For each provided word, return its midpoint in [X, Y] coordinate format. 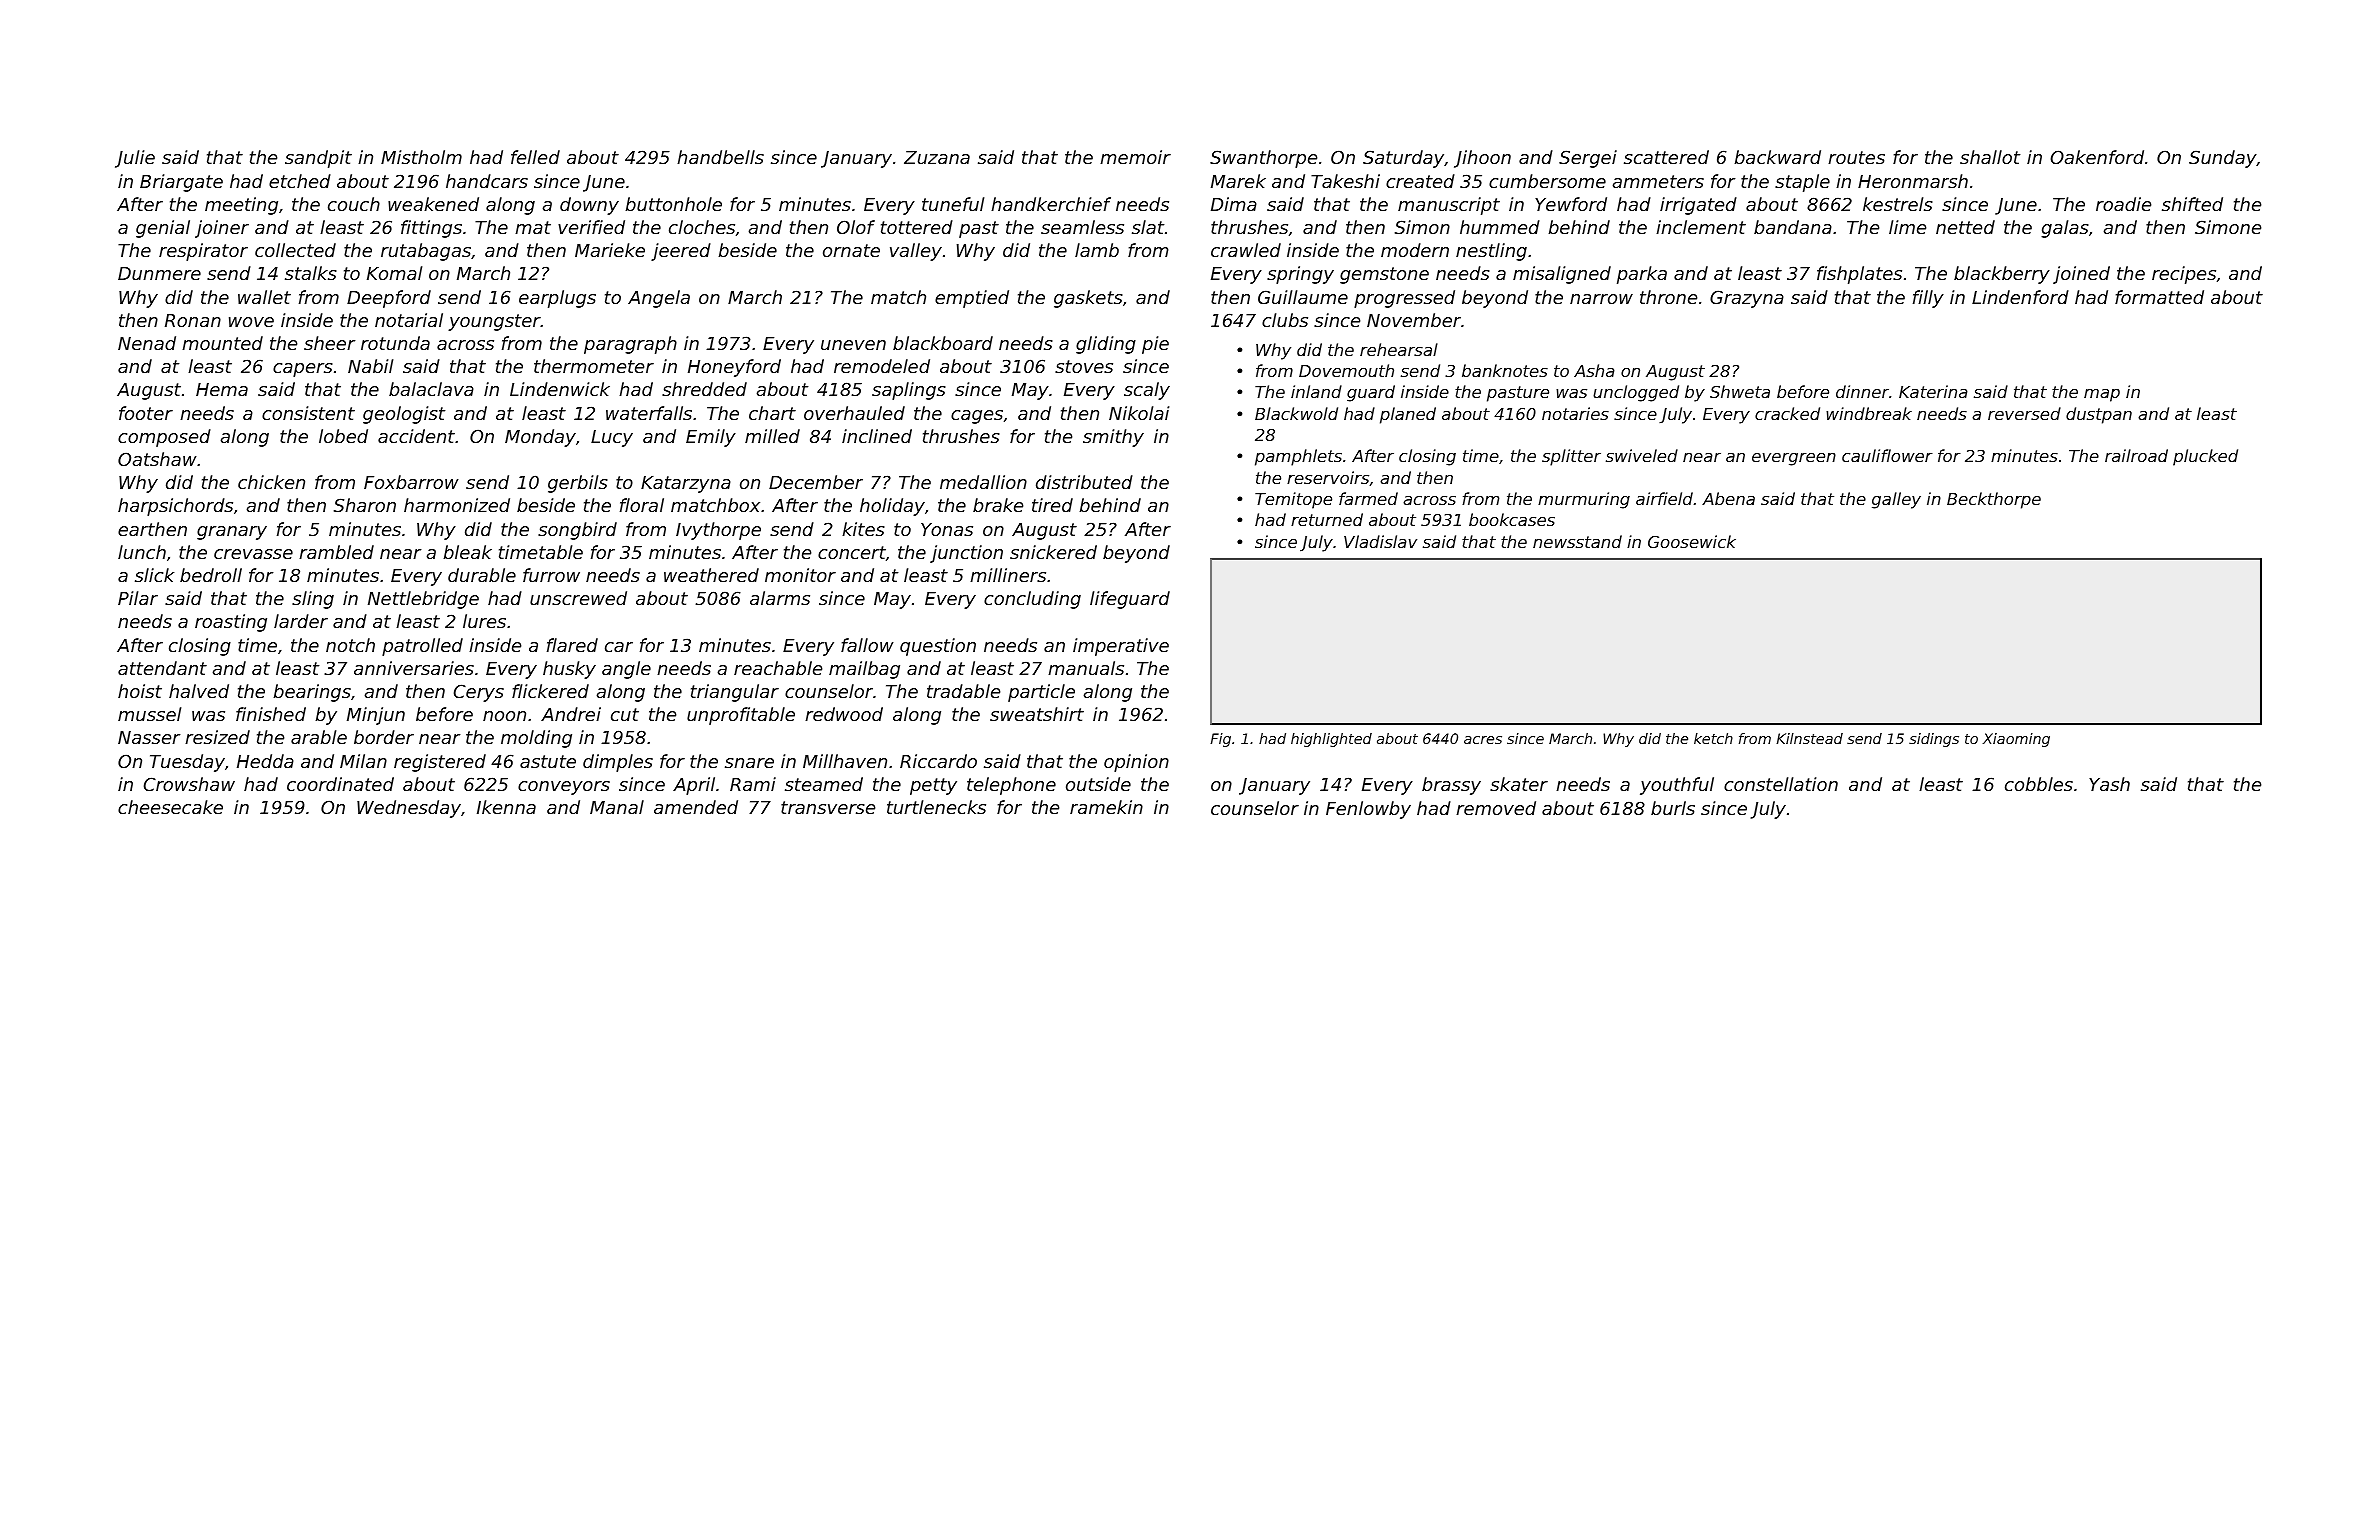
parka [1642, 275]
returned [1327, 519]
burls [1673, 808]
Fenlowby [1368, 810]
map [2102, 395]
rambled [336, 552]
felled [535, 157]
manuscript [1449, 206]
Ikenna [506, 807]
